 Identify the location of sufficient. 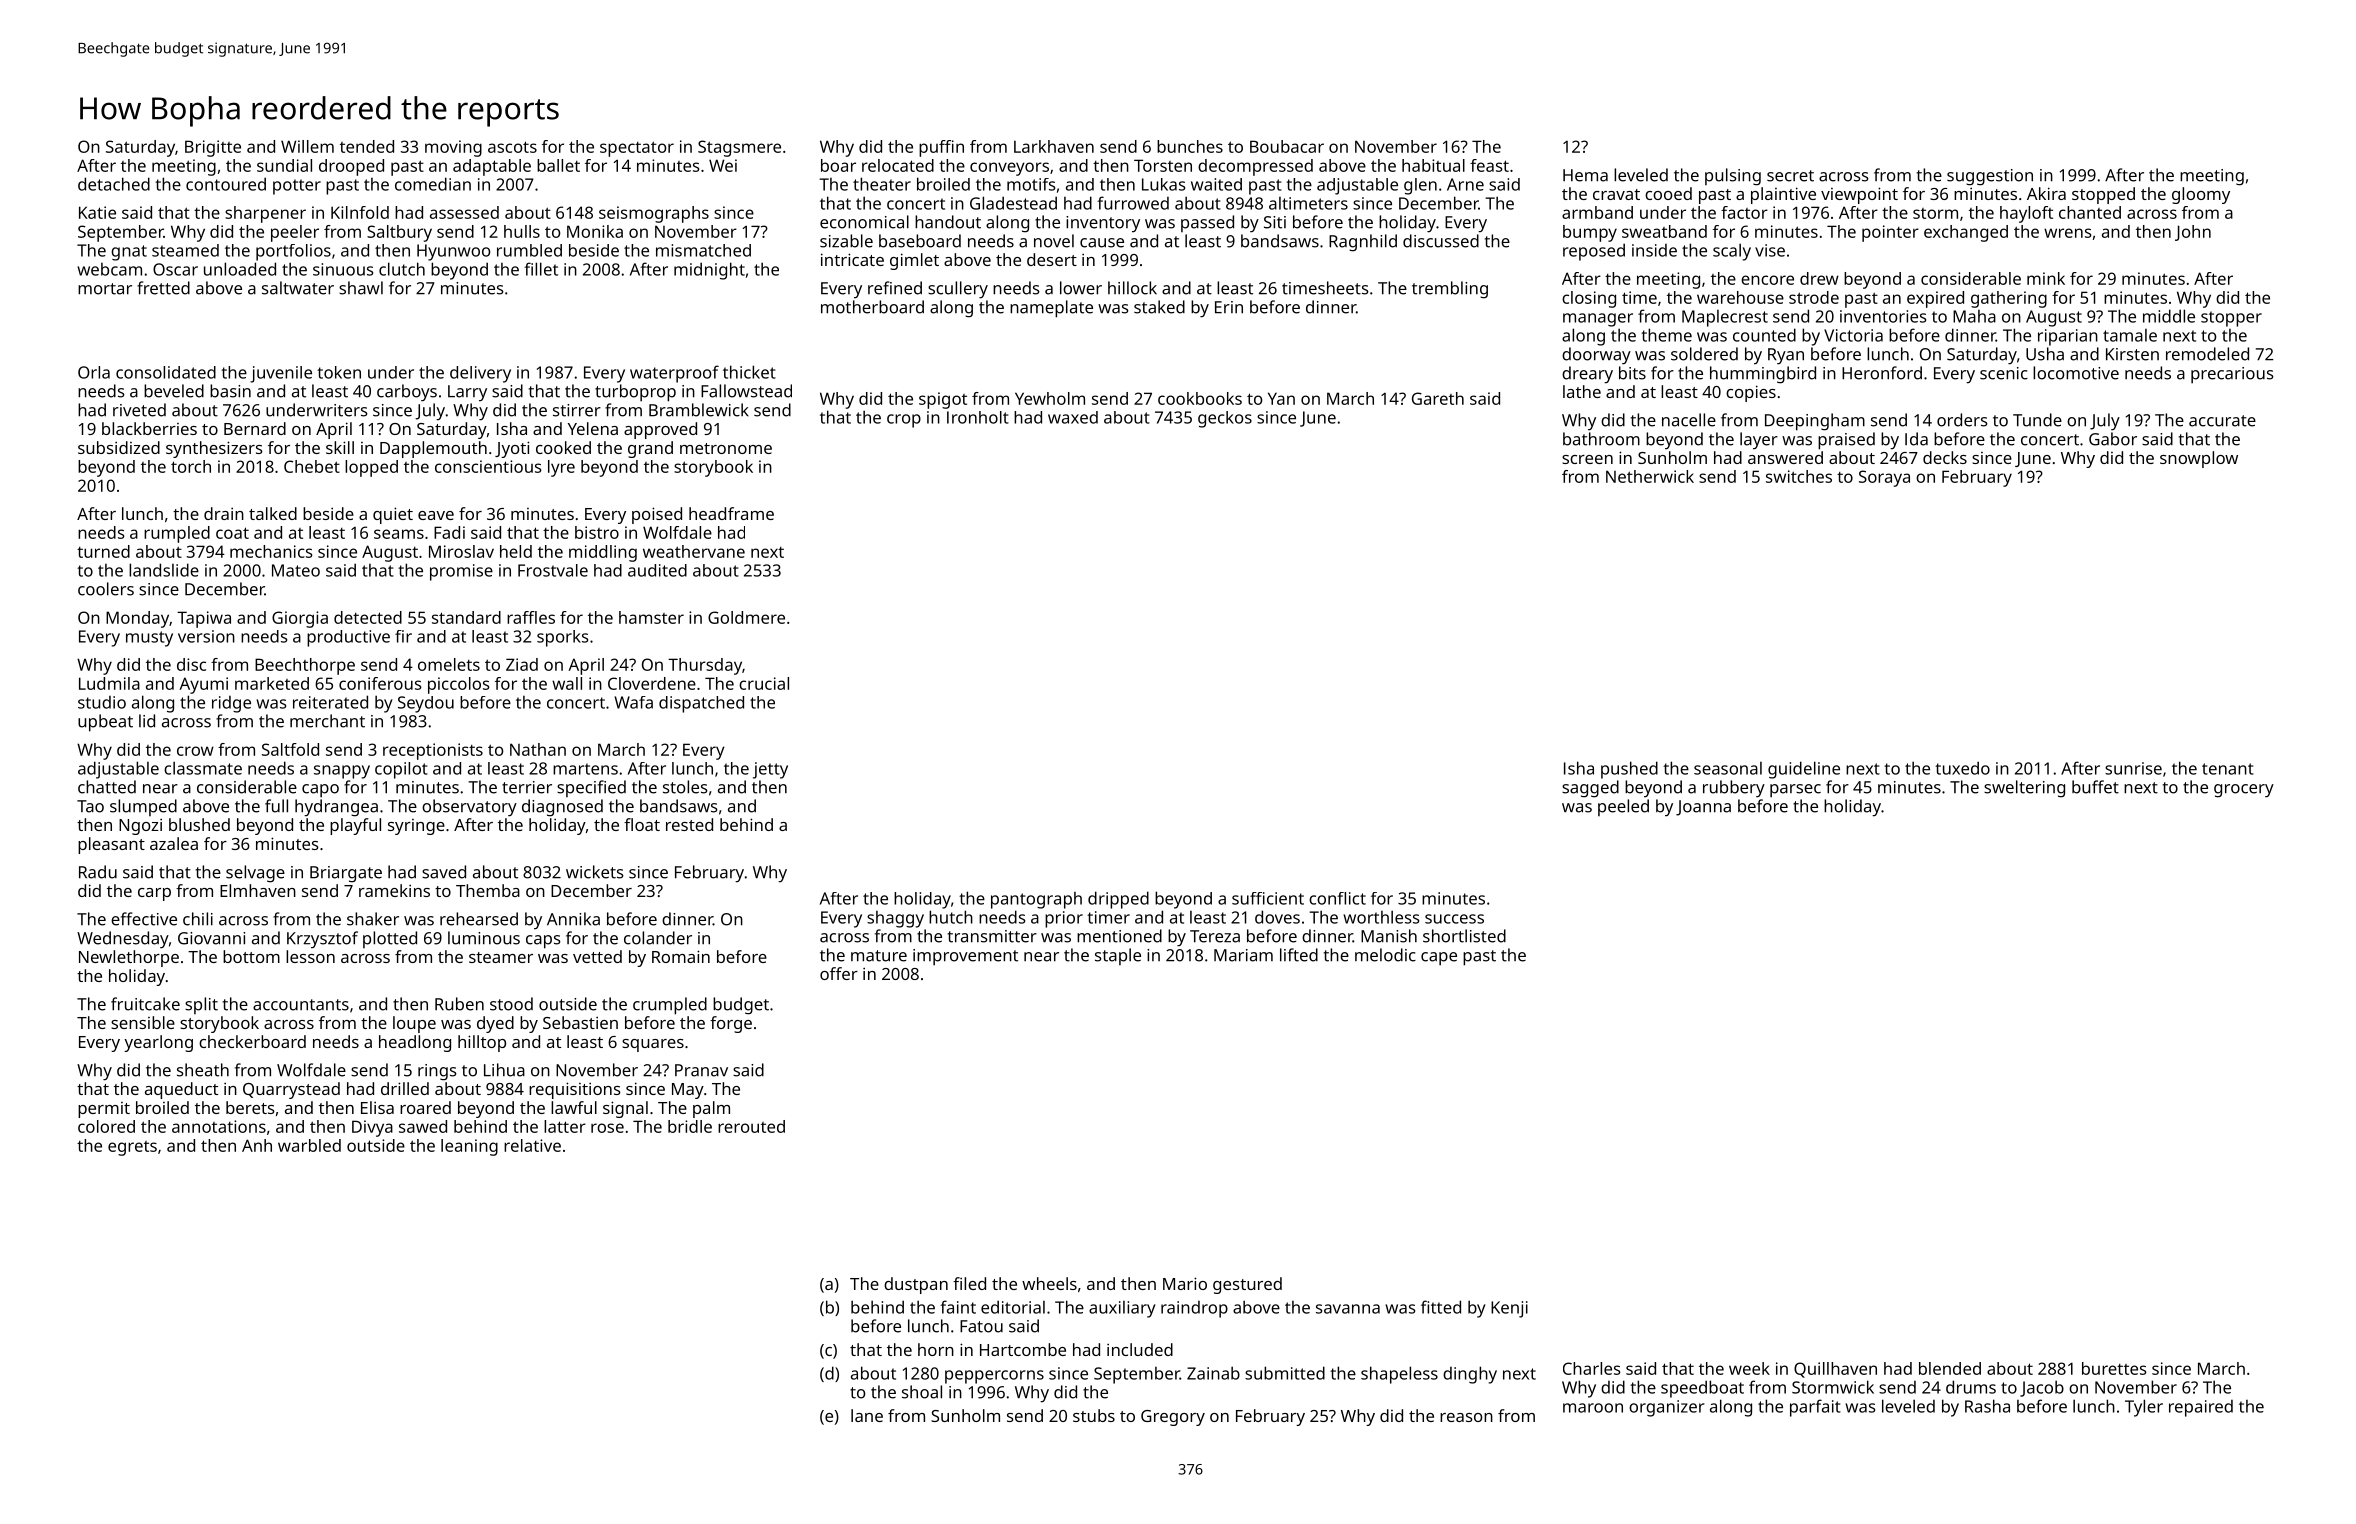
(1268, 898).
